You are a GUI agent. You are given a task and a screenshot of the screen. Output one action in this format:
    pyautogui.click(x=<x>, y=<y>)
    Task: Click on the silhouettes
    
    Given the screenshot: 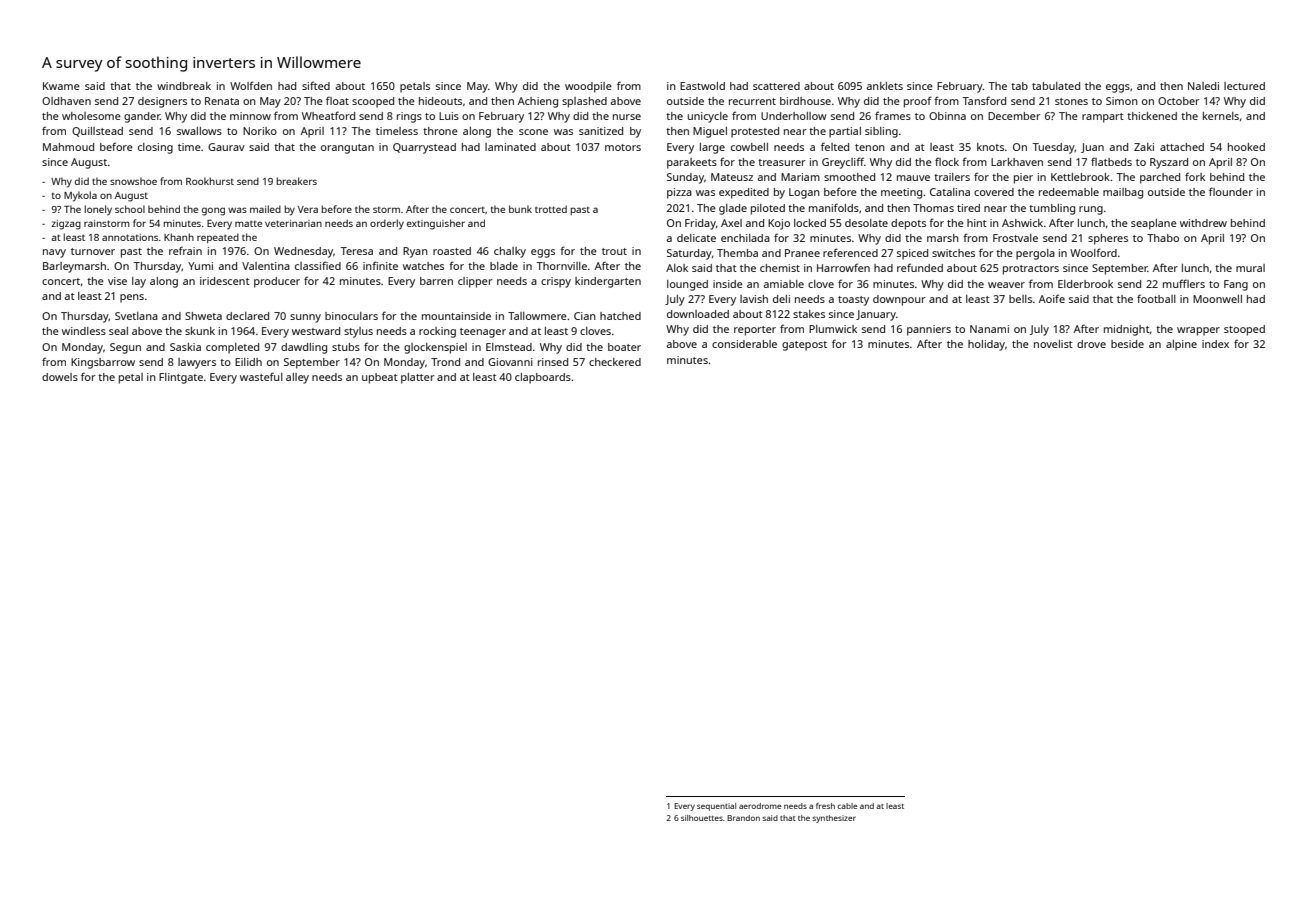 What is the action you would take?
    pyautogui.click(x=702, y=818)
